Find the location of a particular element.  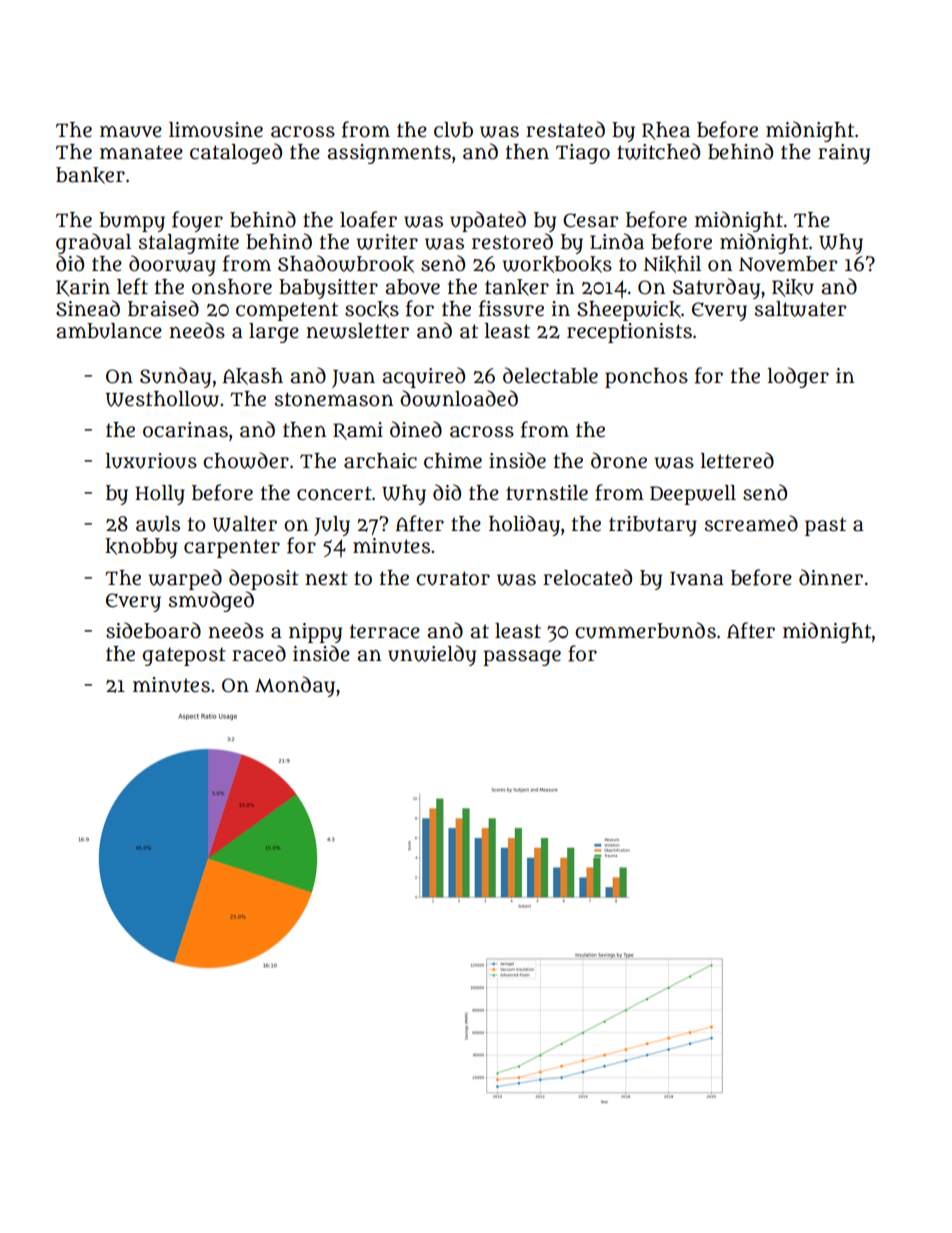

passage is located at coordinates (522, 658).
